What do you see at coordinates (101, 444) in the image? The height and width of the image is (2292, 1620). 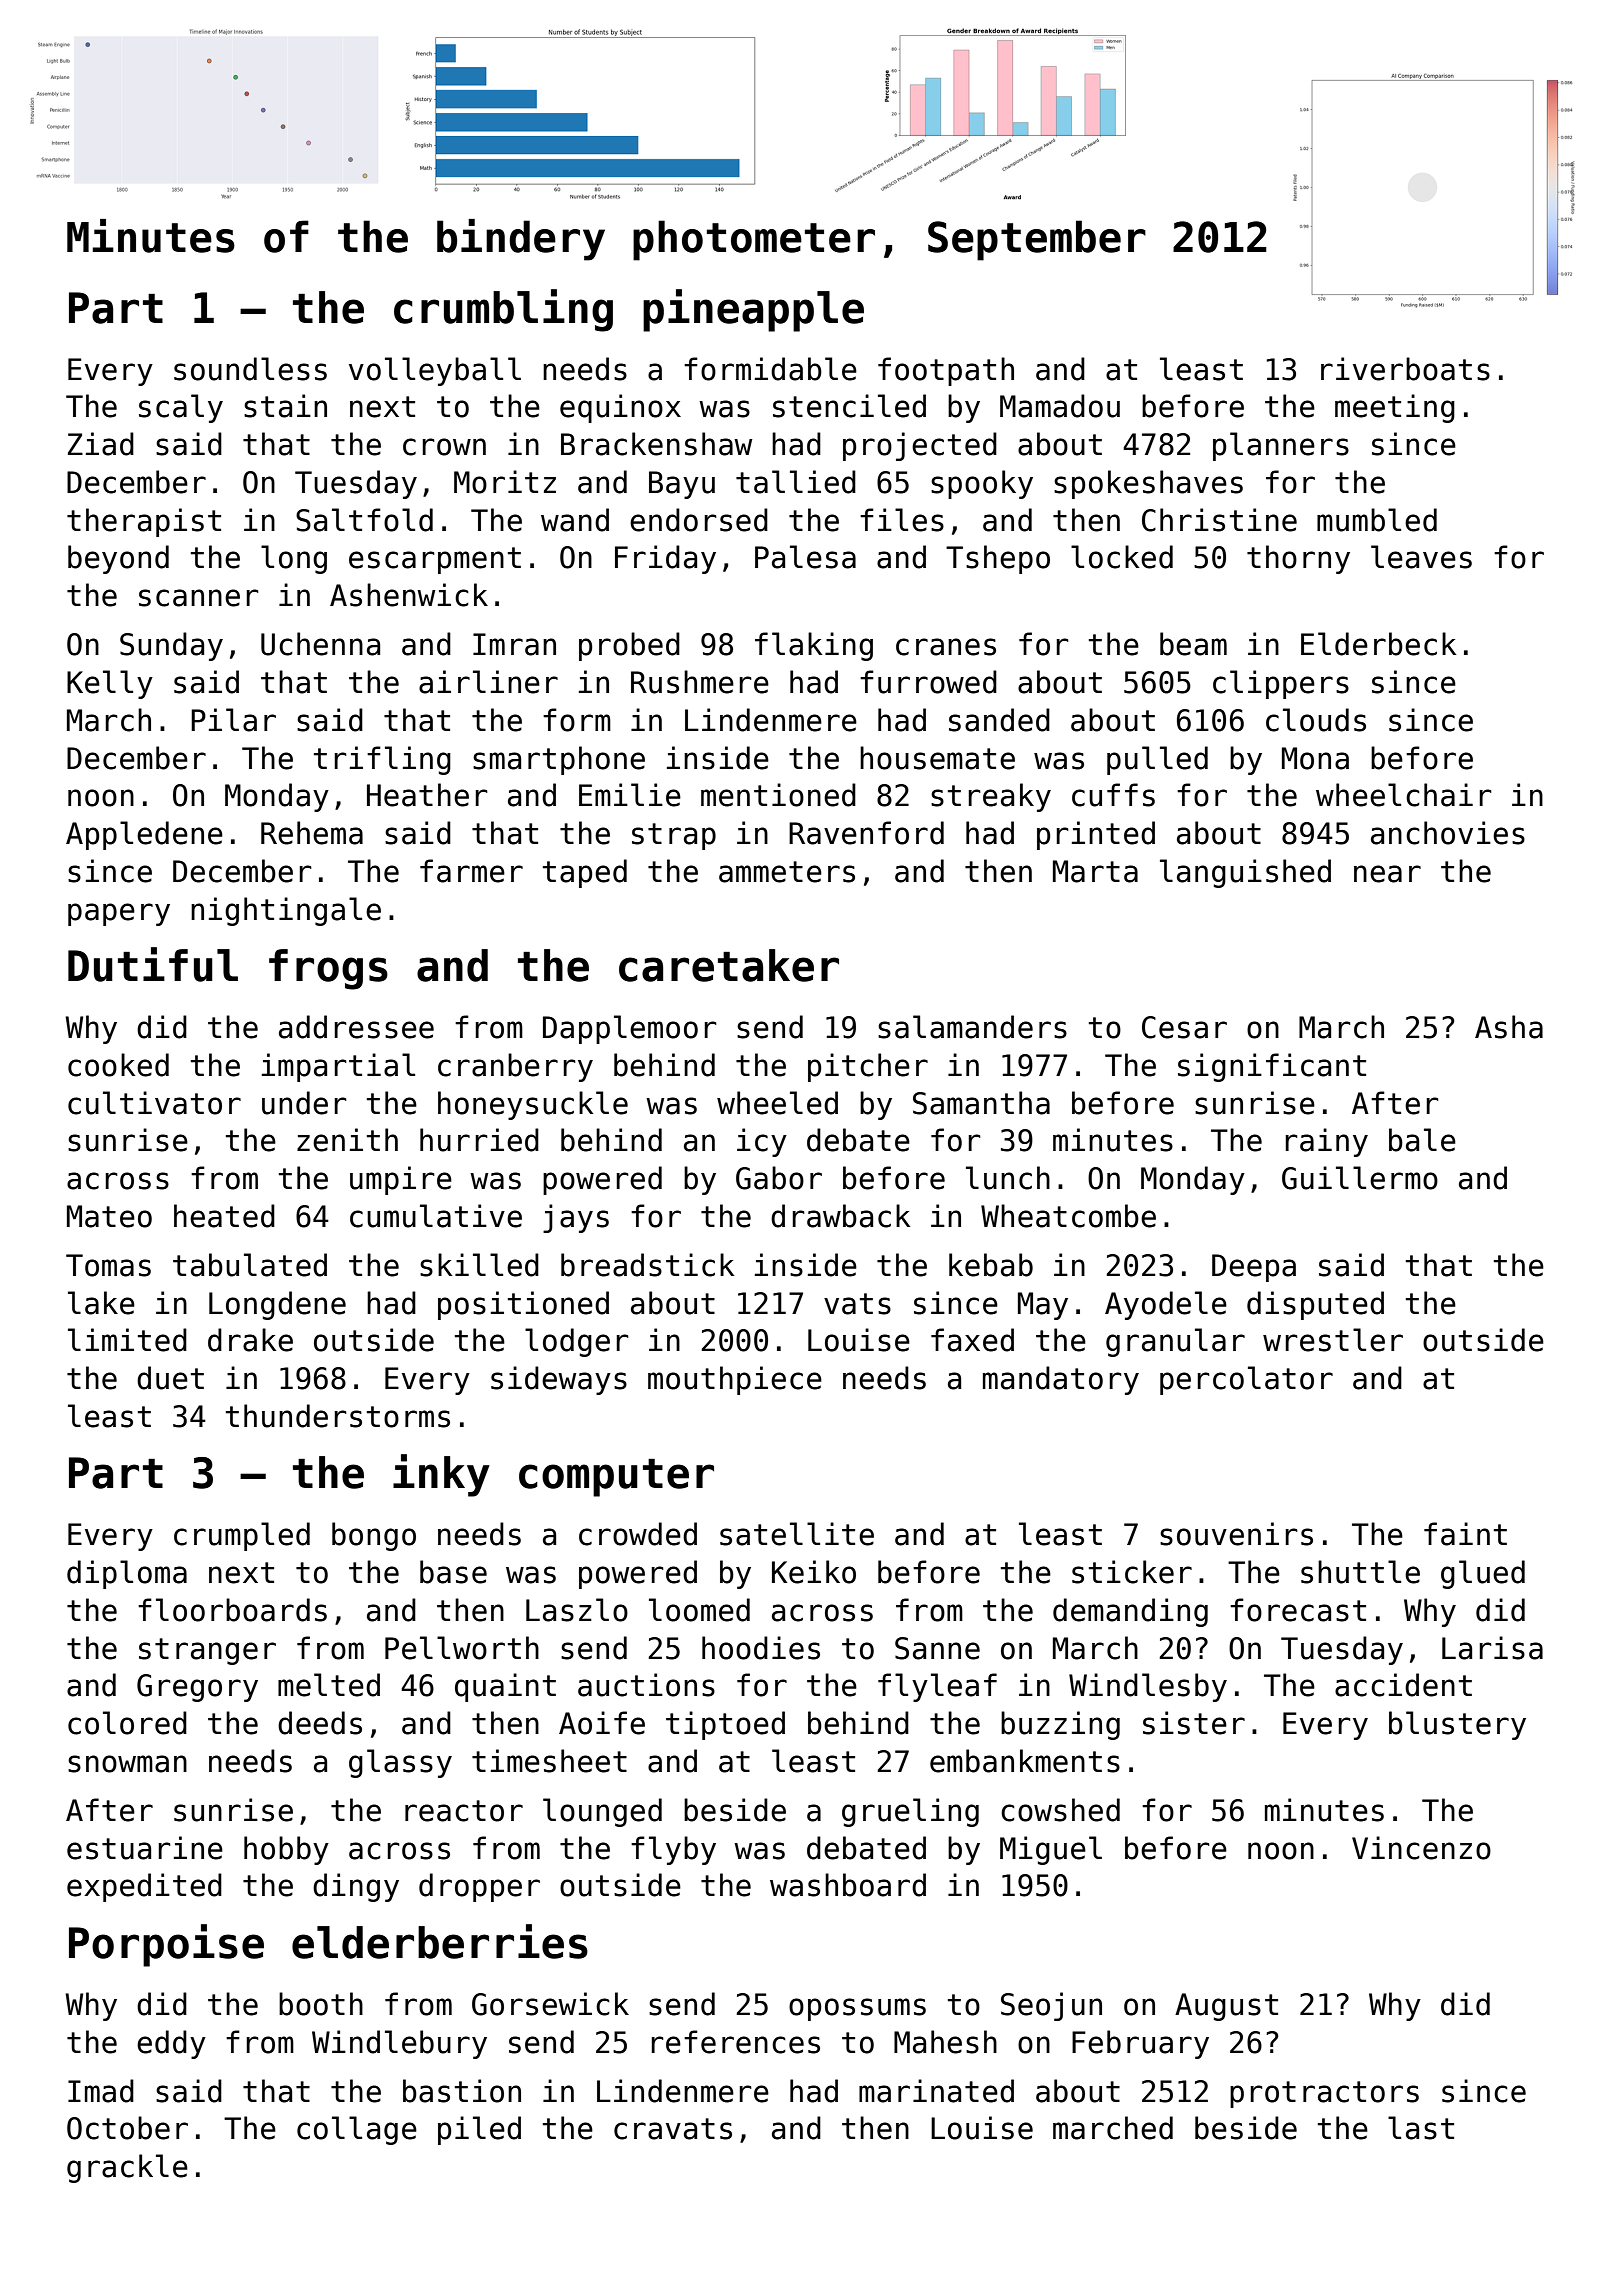 I see `Ziad` at bounding box center [101, 444].
